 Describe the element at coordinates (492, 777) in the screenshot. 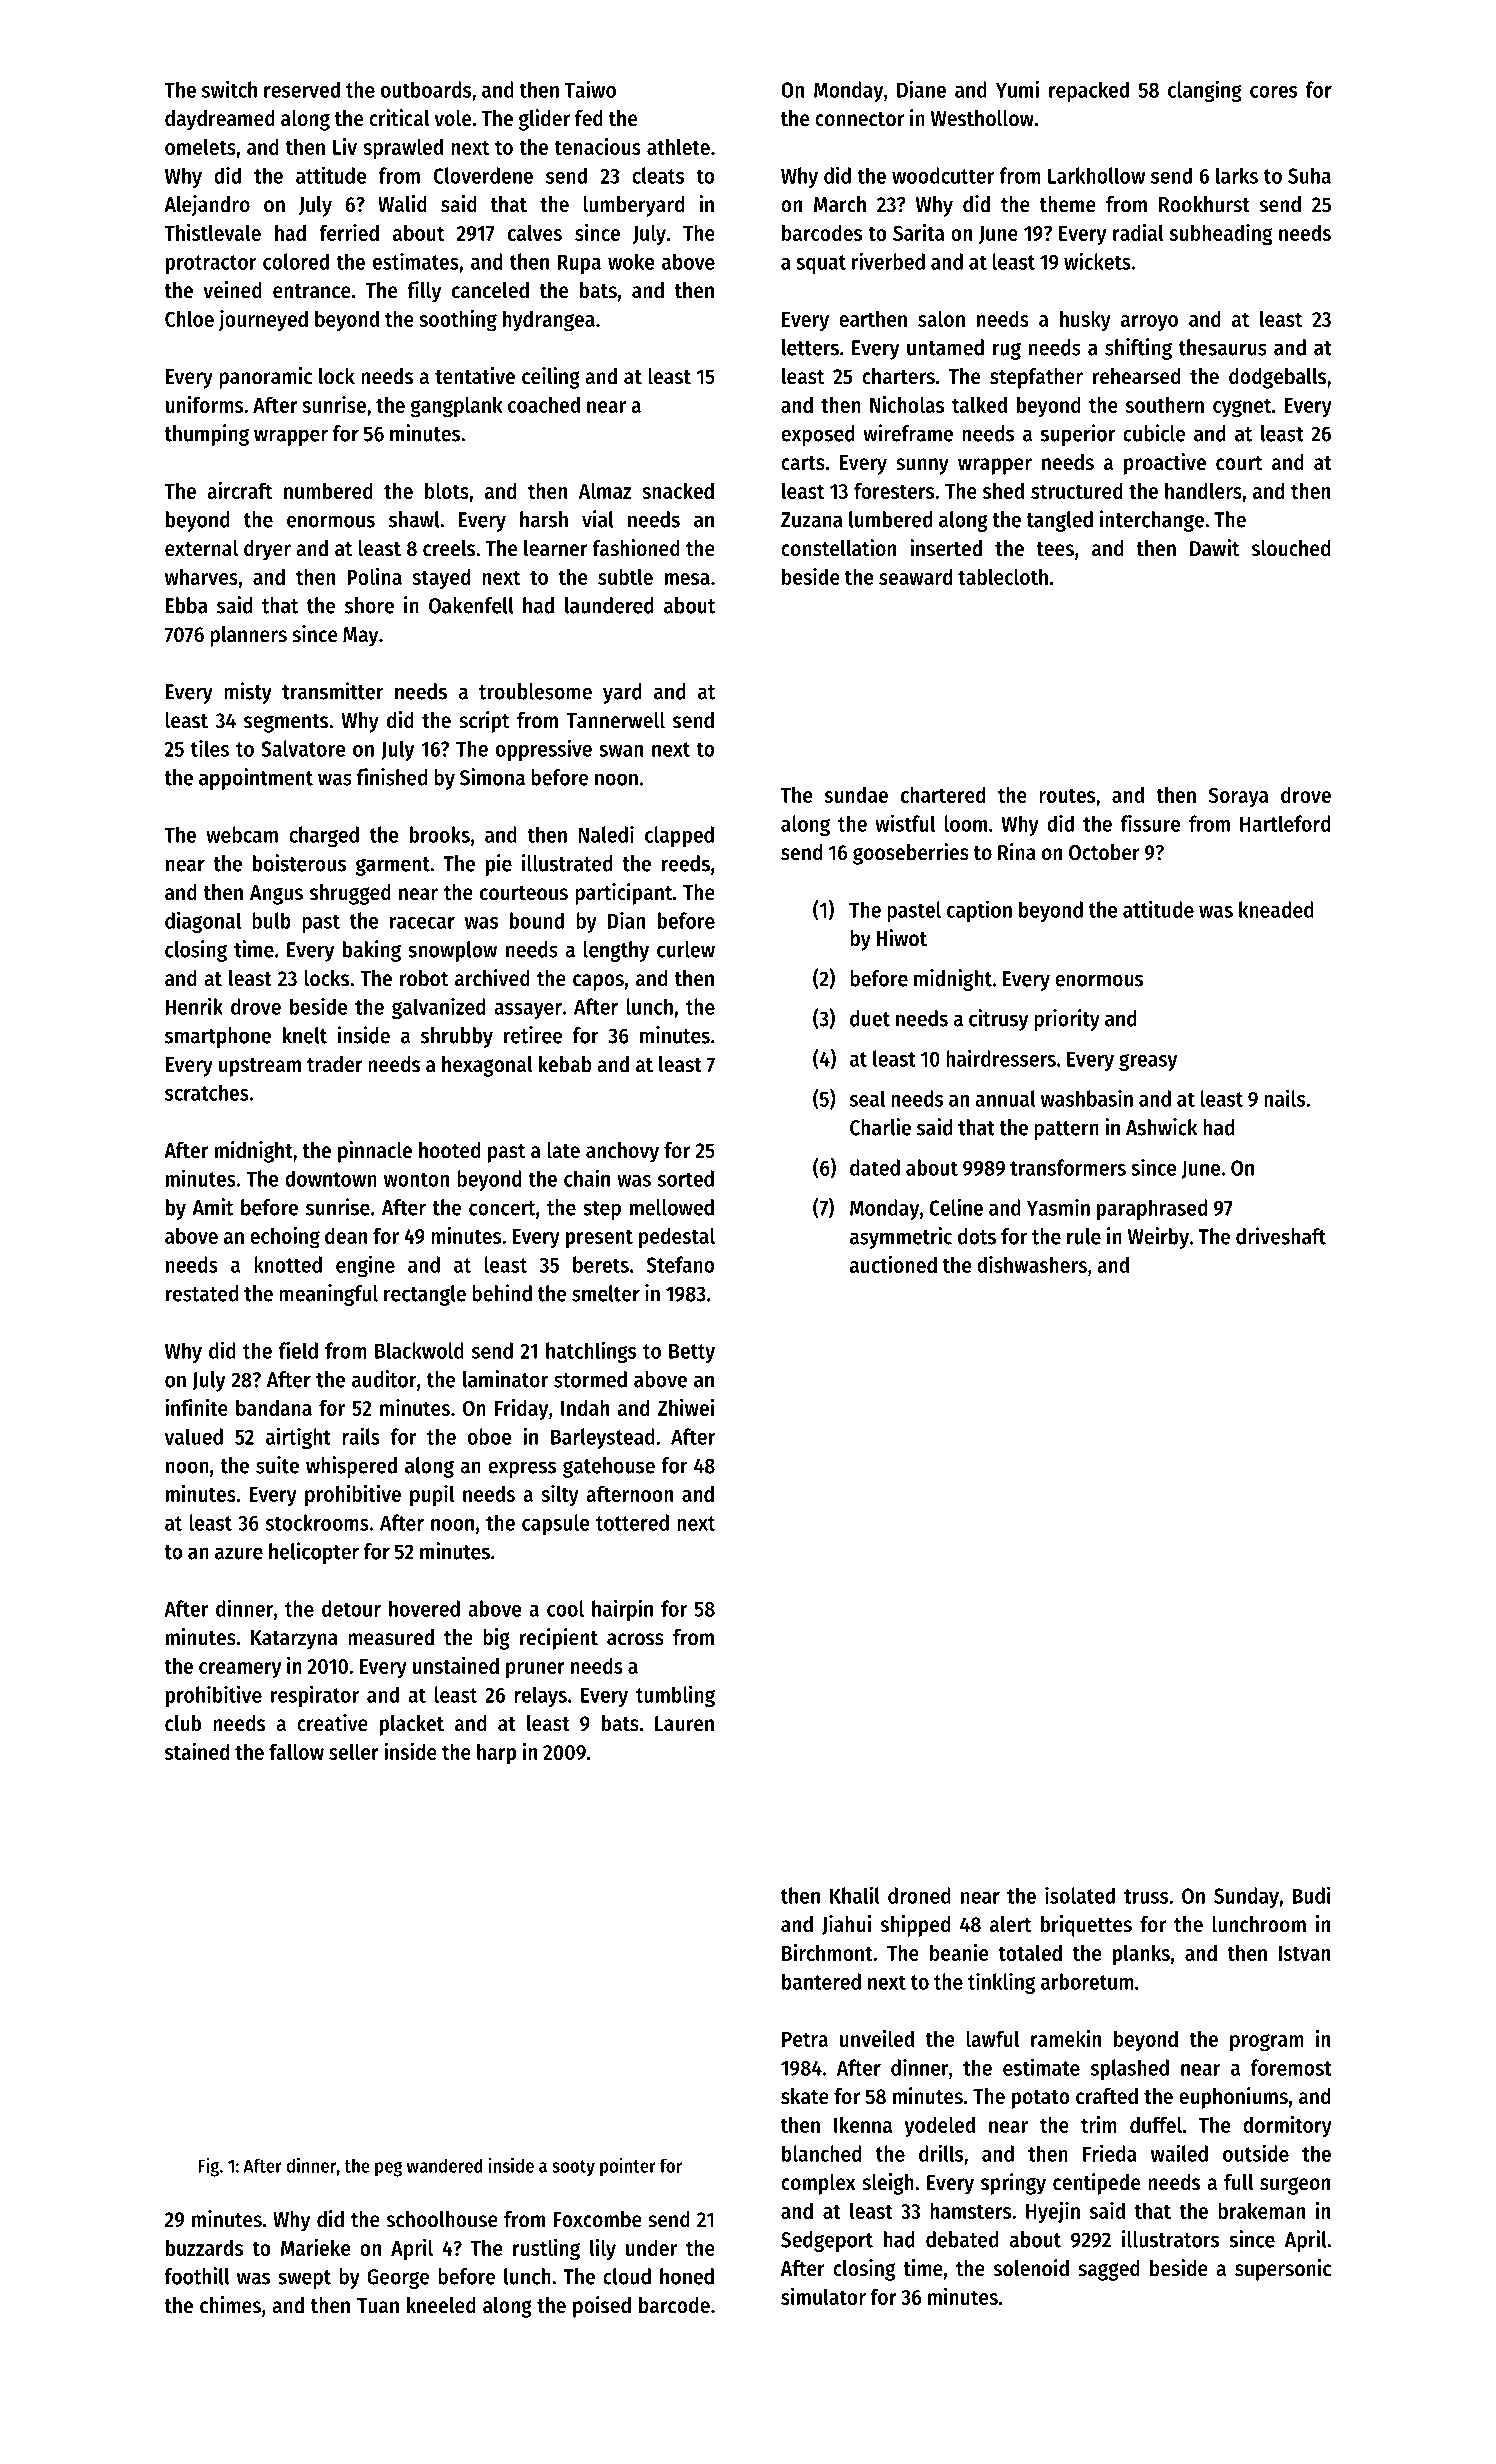

I see `Simona` at that location.
